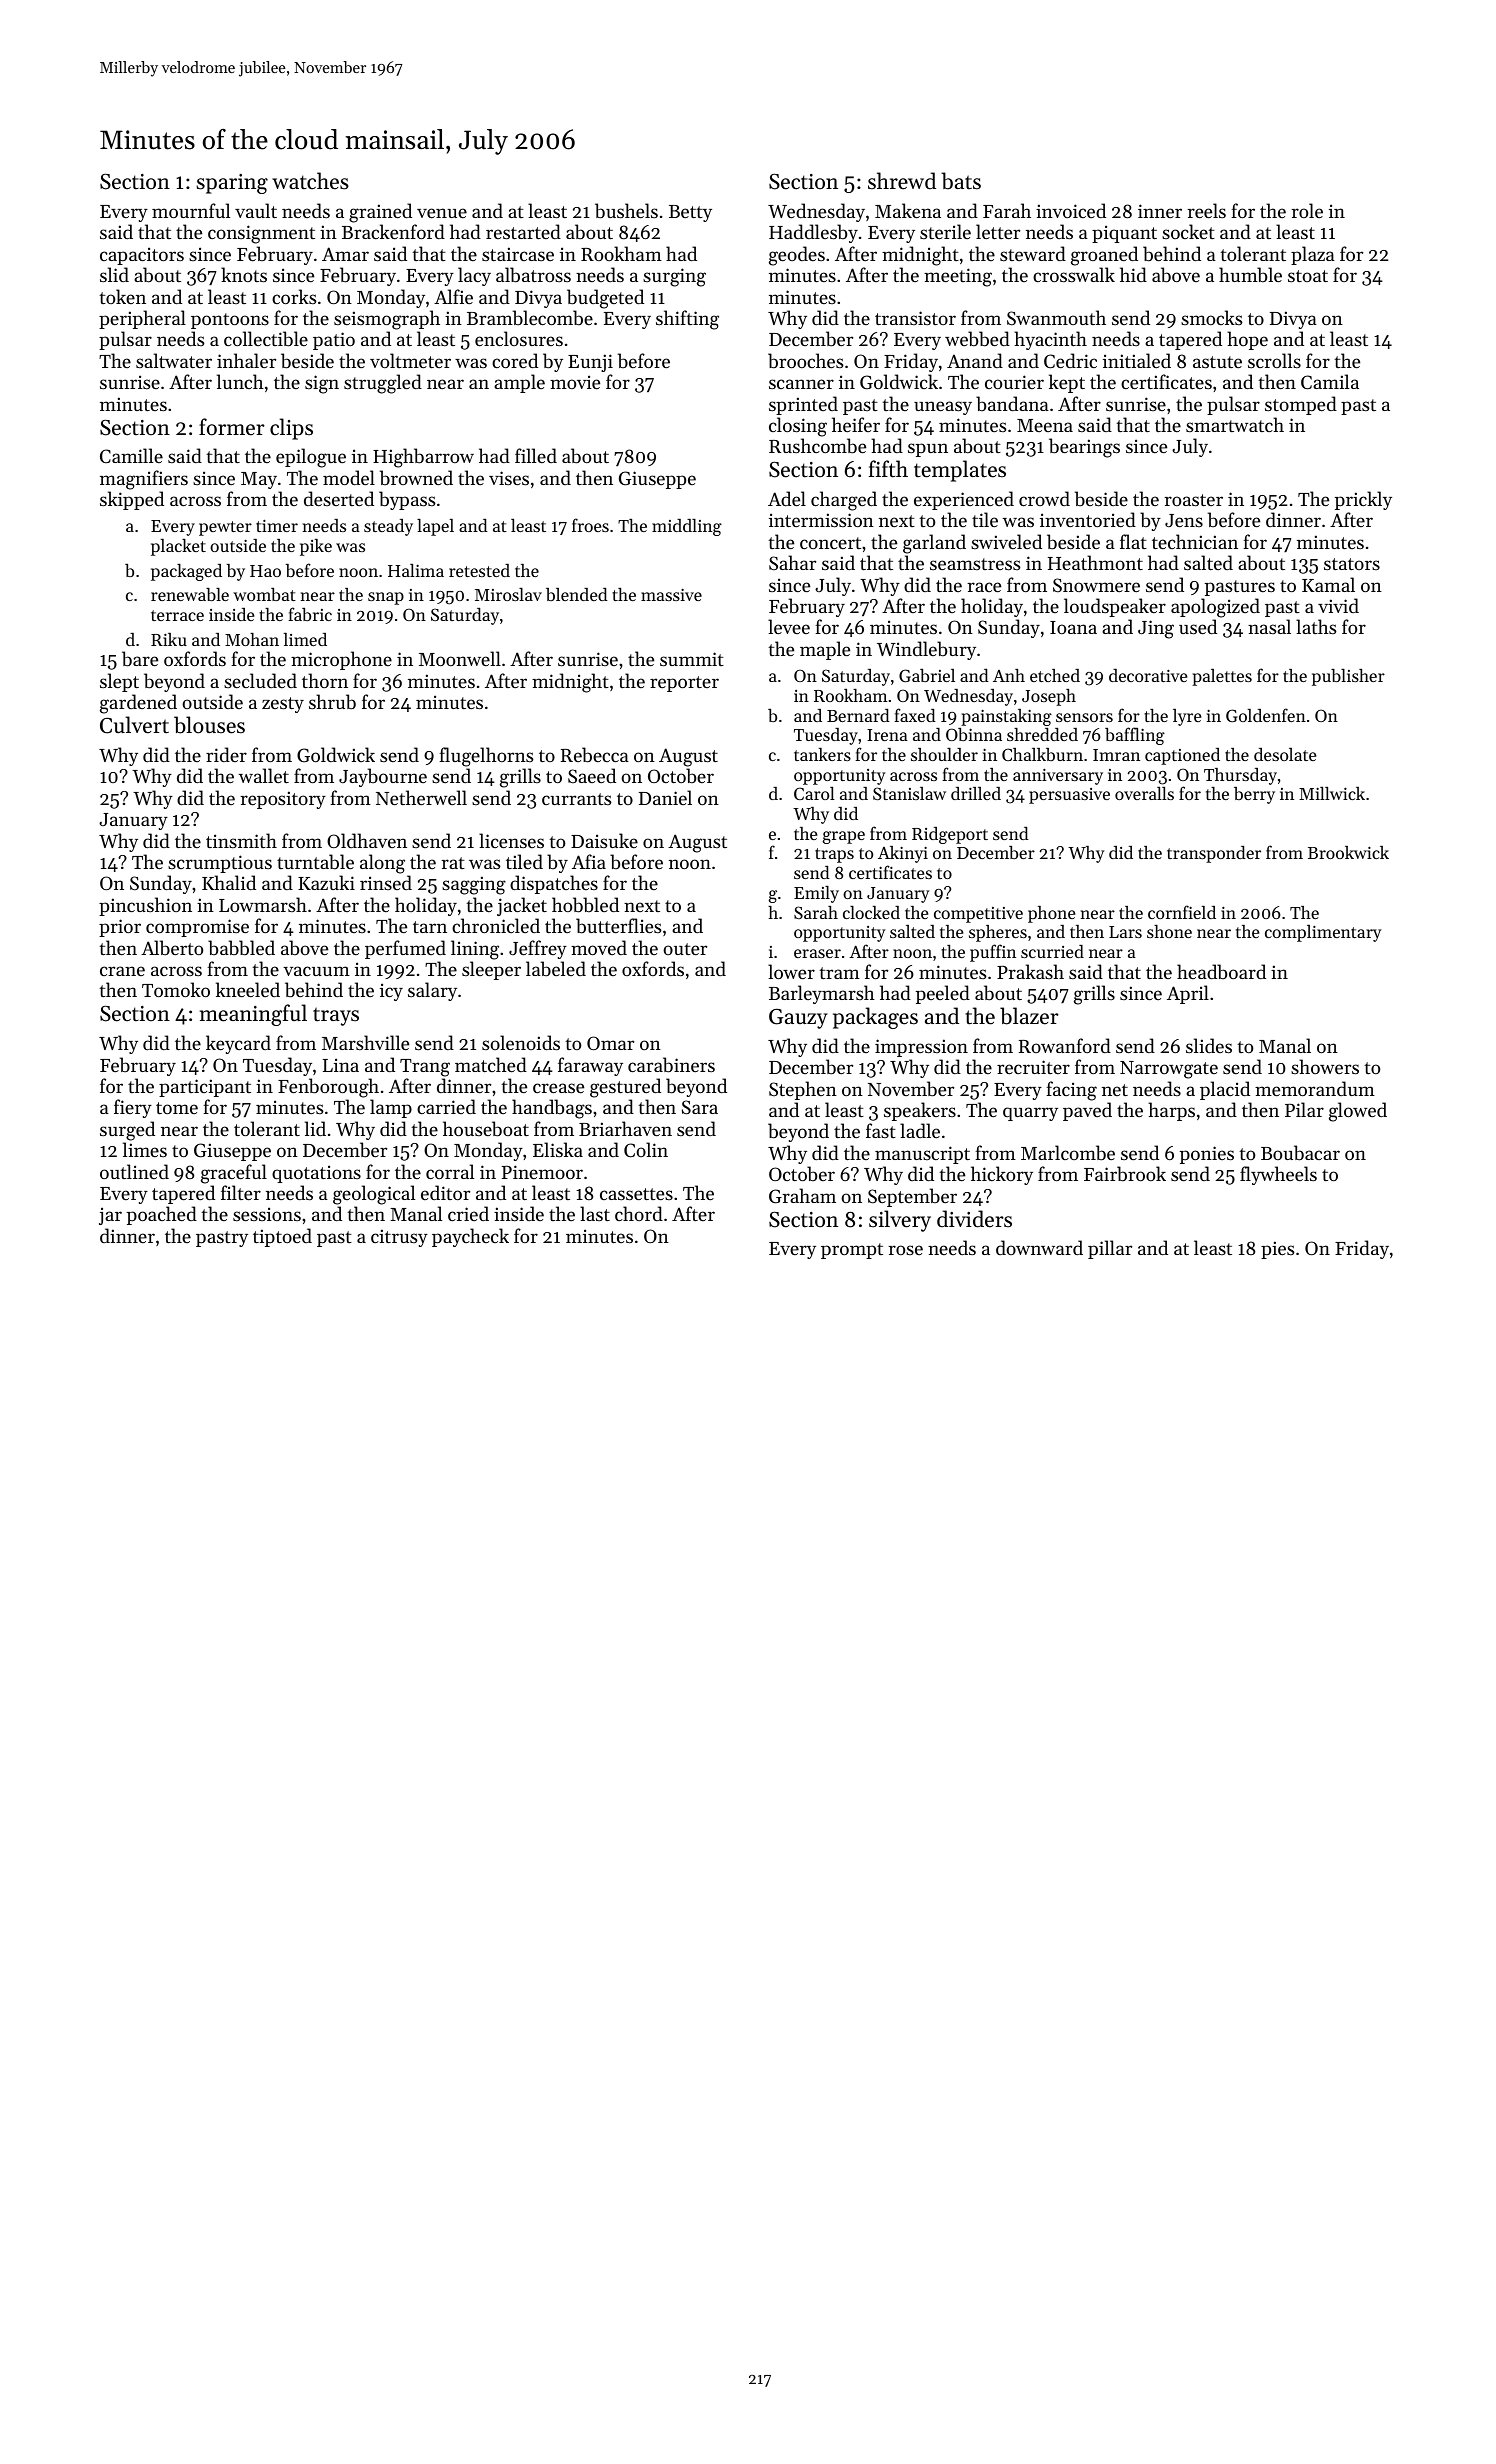  Describe the element at coordinates (902, 181) in the page. I see `shrewd` at that location.
